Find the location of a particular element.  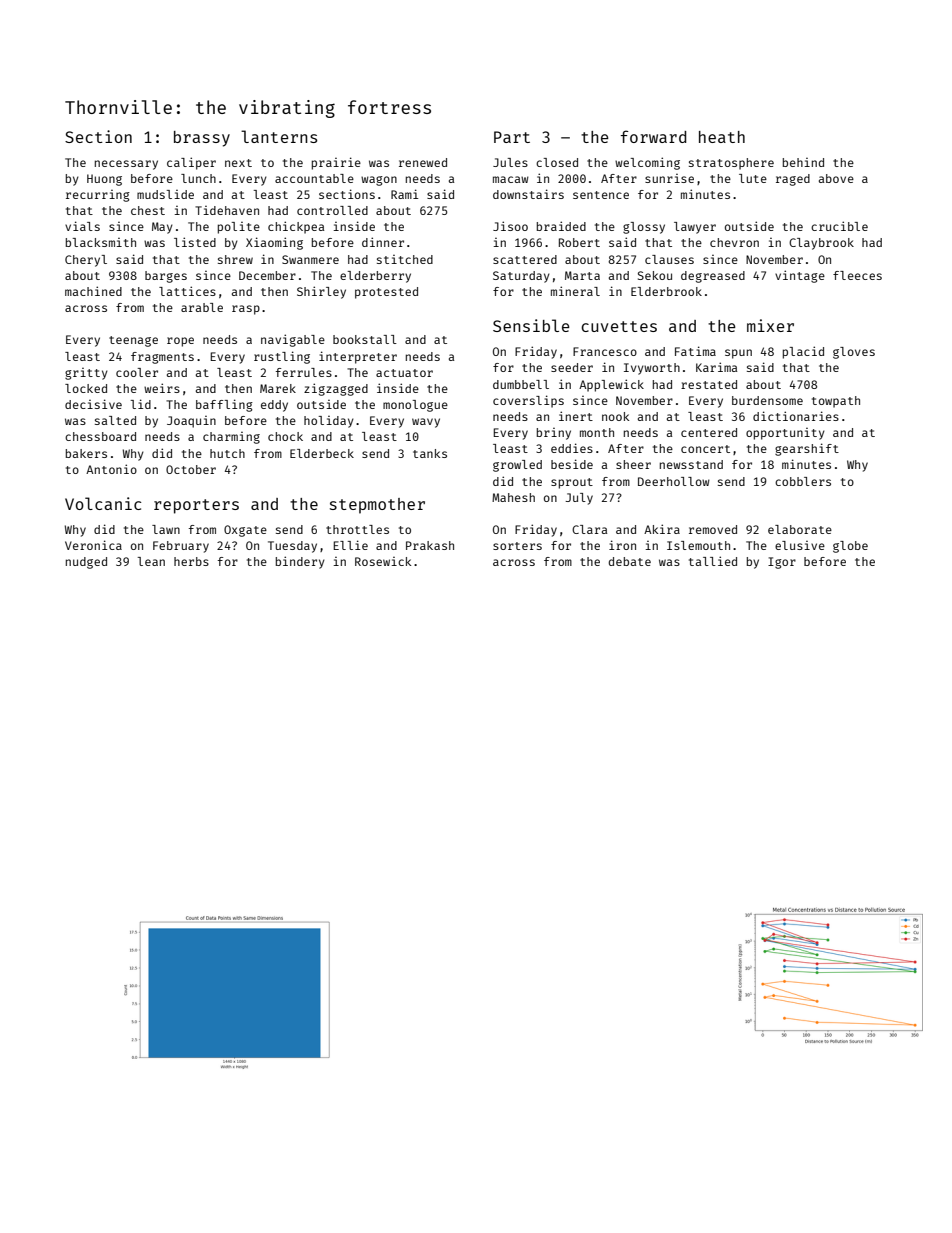

Rosewick is located at coordinates (383, 561).
